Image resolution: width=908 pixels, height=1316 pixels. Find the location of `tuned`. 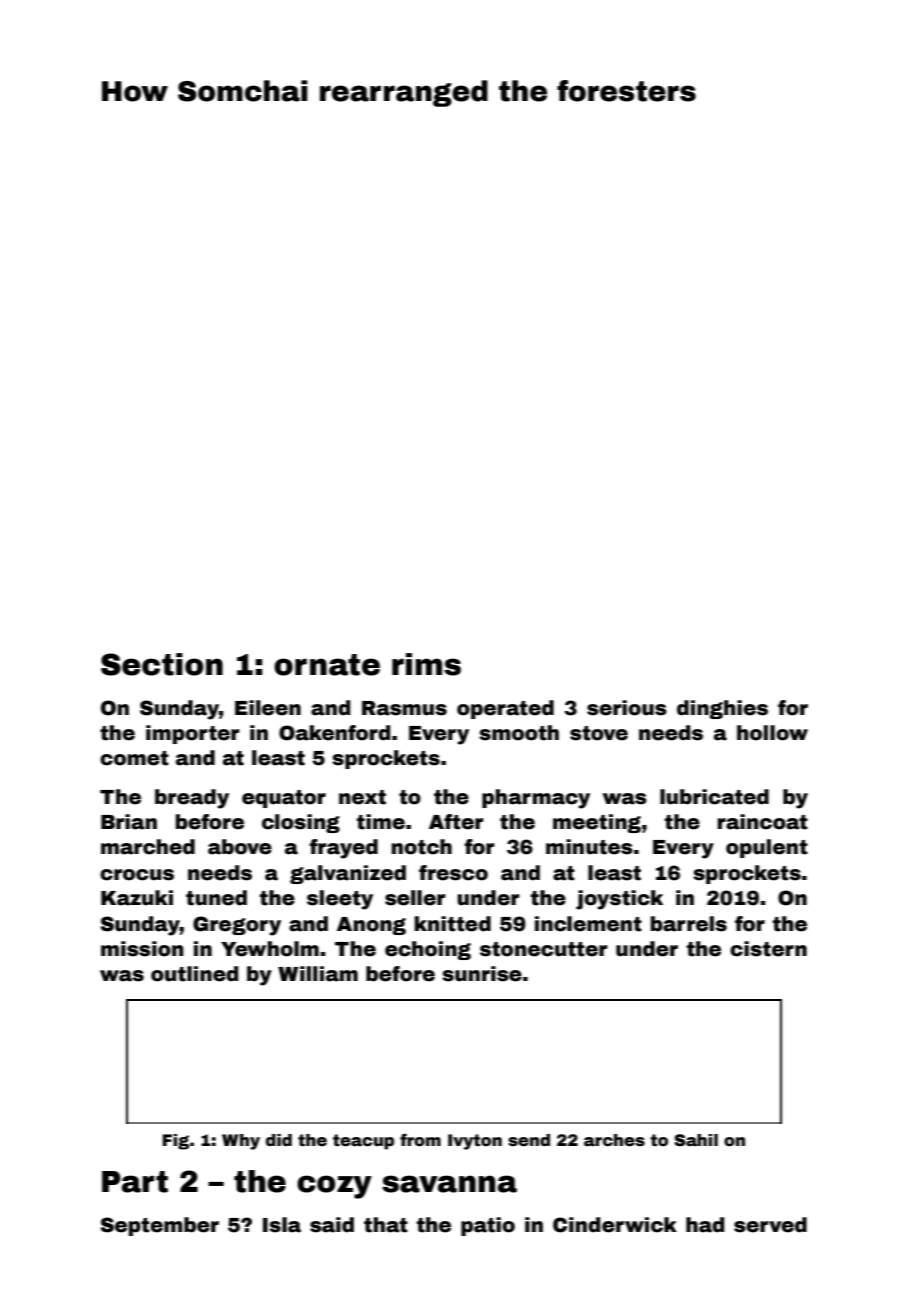

tuned is located at coordinates (216, 898).
